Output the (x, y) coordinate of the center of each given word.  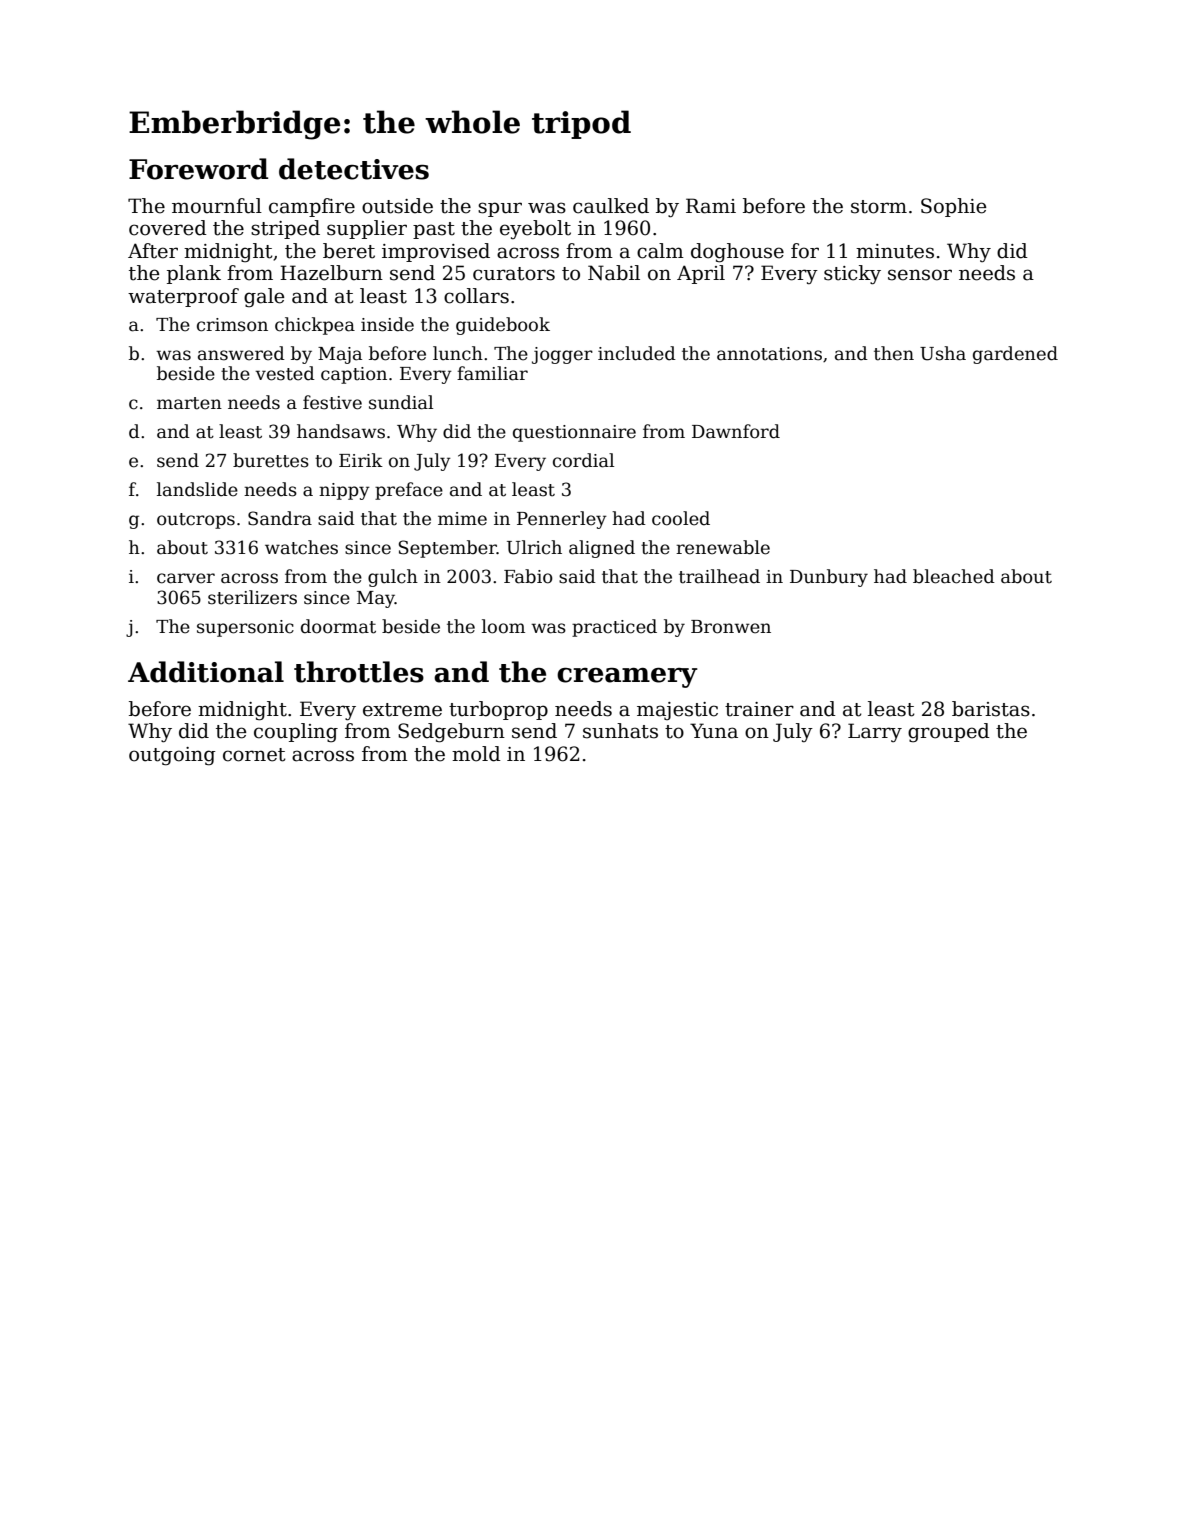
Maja (340, 355)
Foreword (198, 169)
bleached (954, 576)
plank (194, 274)
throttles (359, 672)
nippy (344, 491)
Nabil (614, 273)
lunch (458, 353)
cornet (254, 755)
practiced (614, 628)
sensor (920, 275)
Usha (943, 353)
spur (500, 209)
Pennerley (562, 520)
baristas (991, 709)
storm (879, 207)
